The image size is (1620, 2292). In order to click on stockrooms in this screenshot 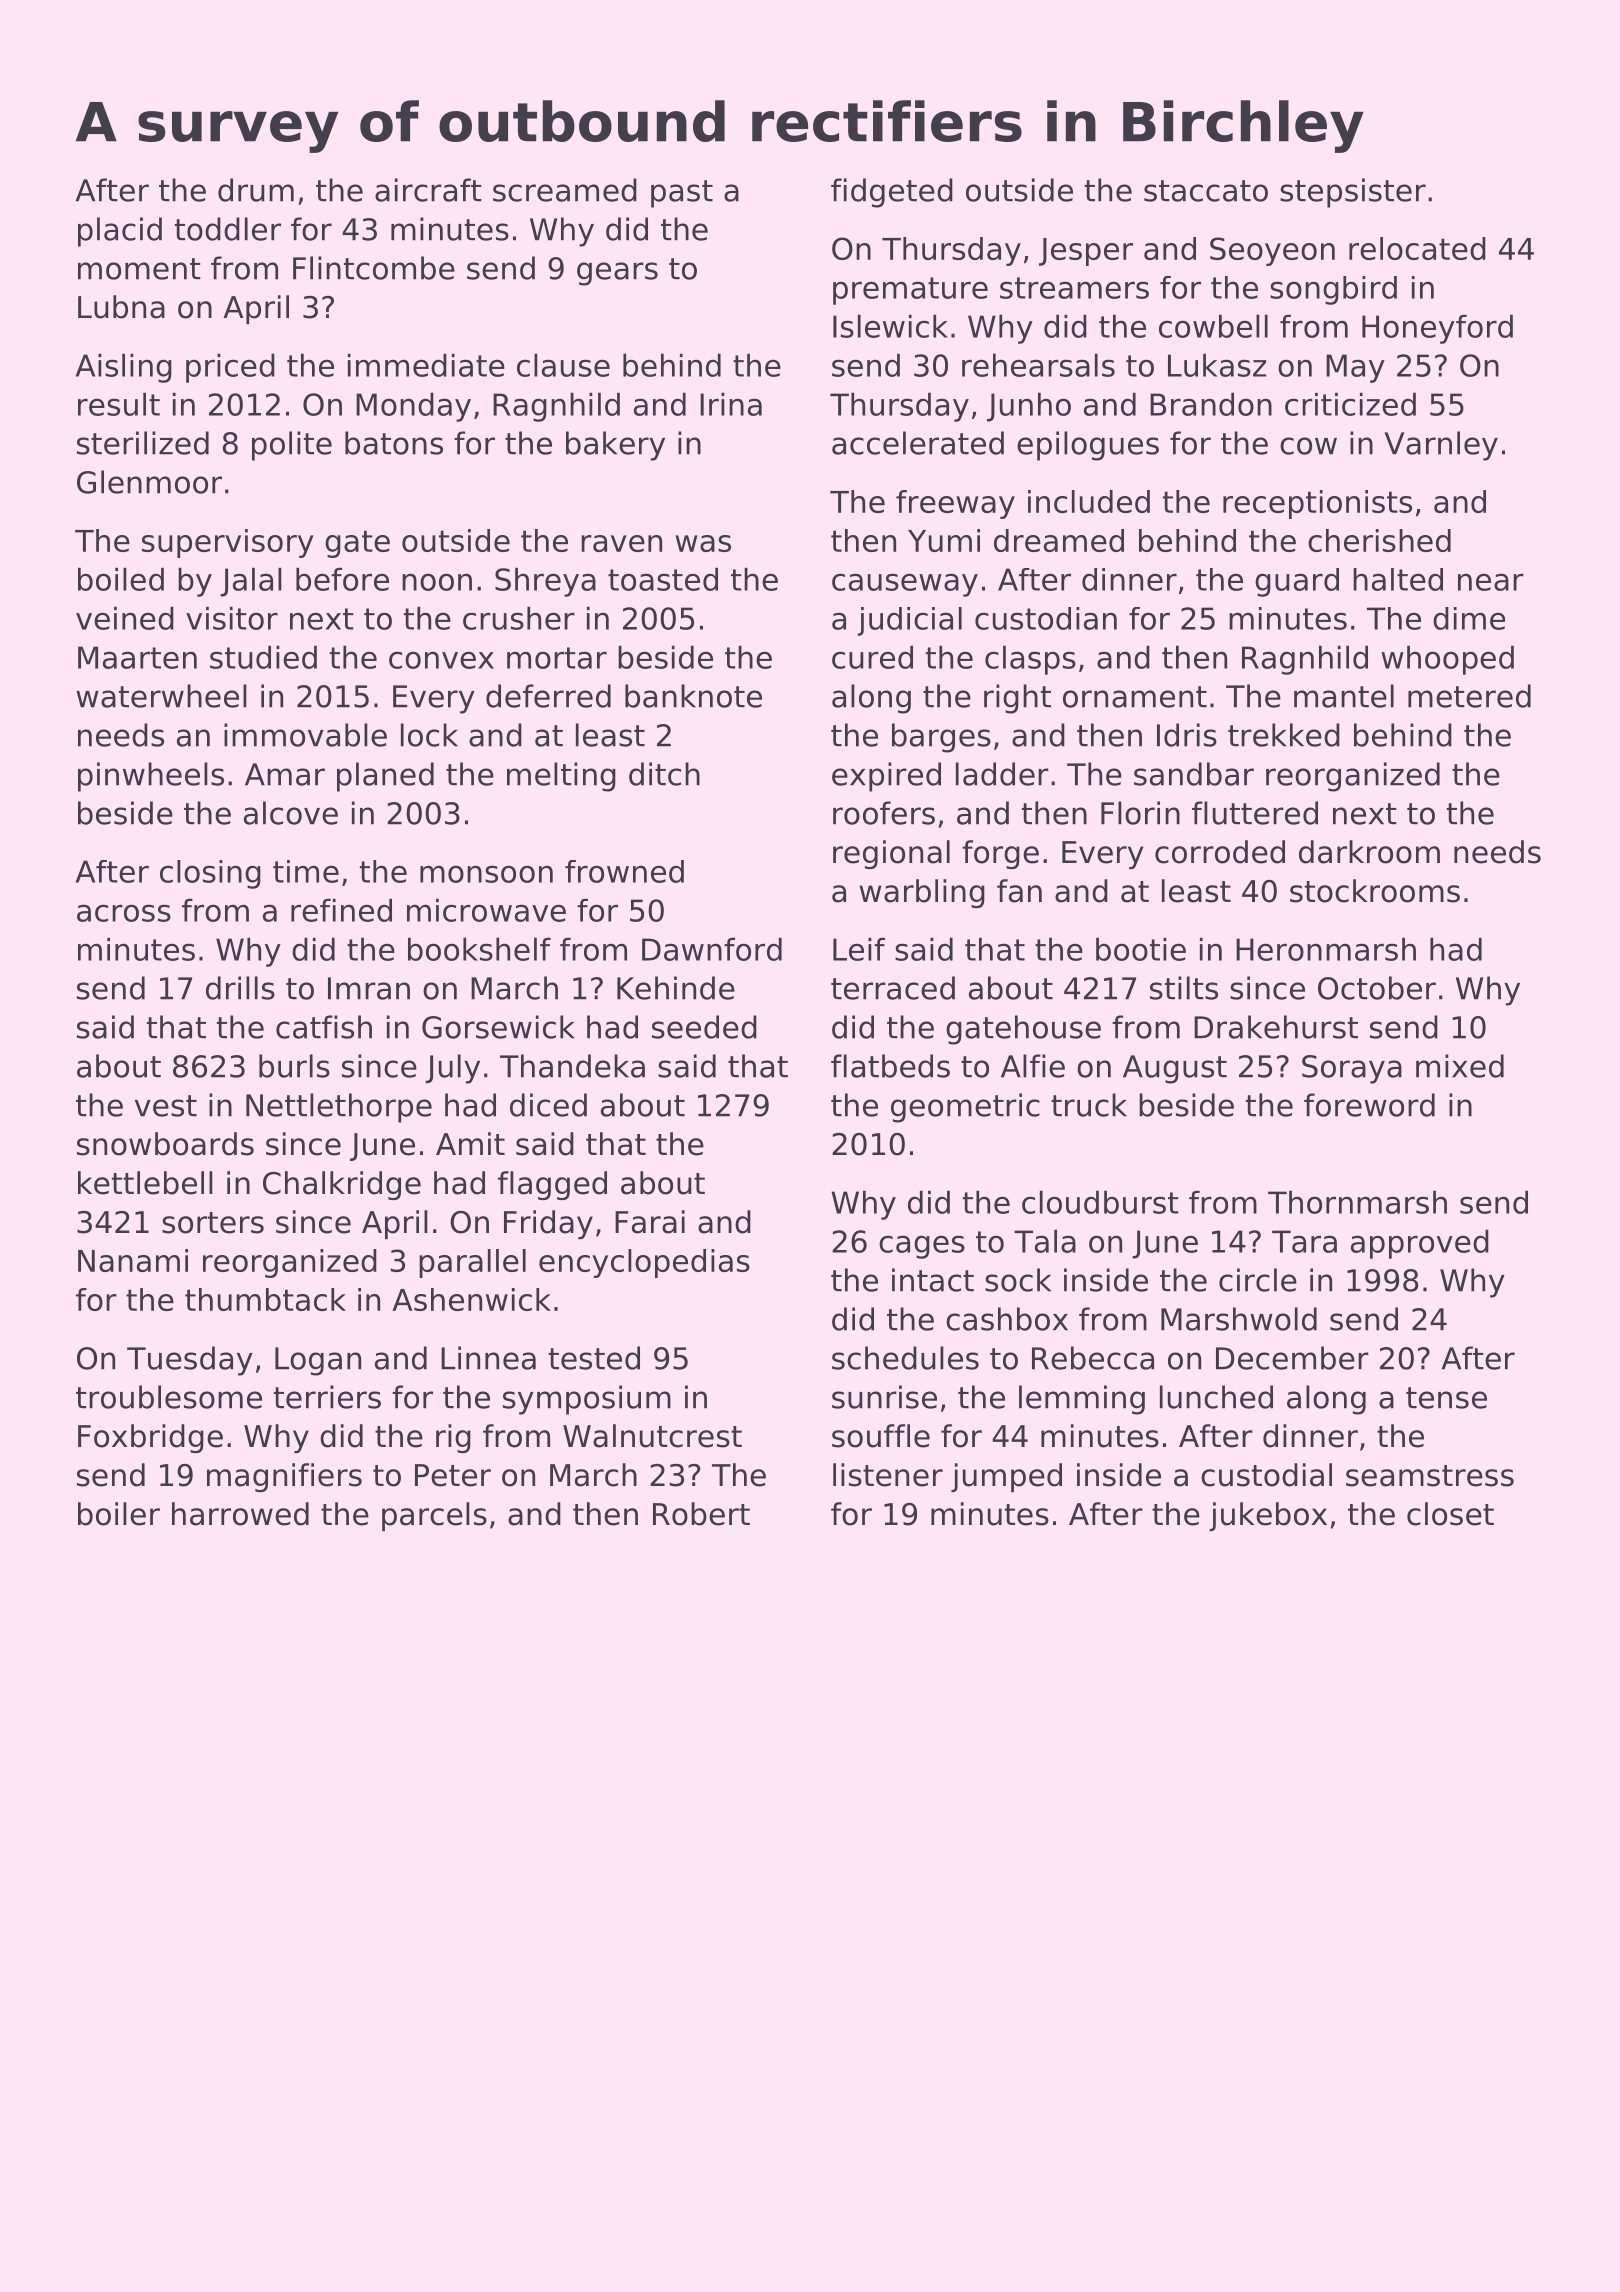, I will do `click(1375, 891)`.
